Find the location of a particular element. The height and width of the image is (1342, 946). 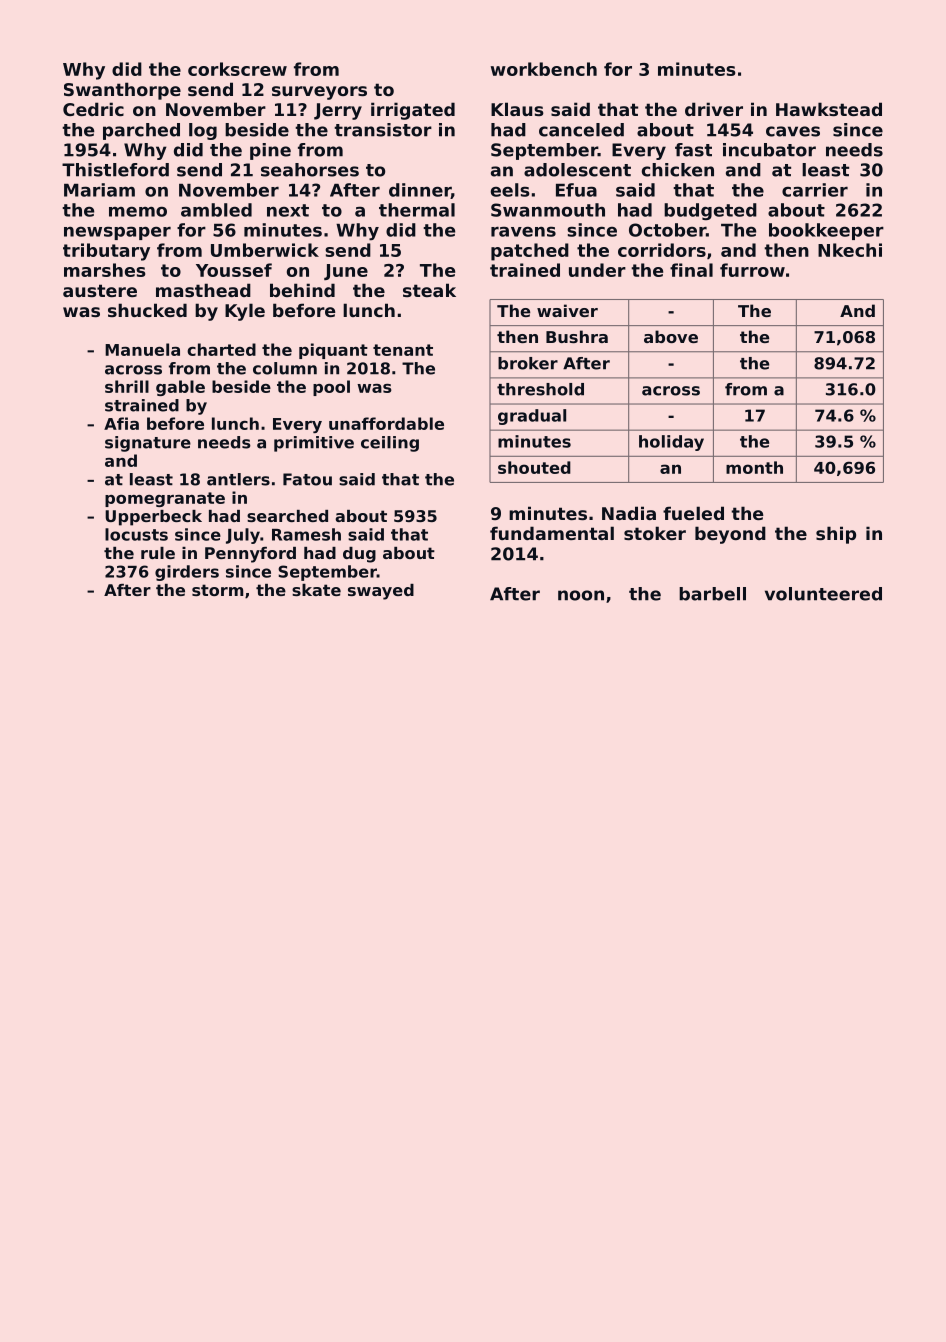

newspaper is located at coordinates (117, 233).
